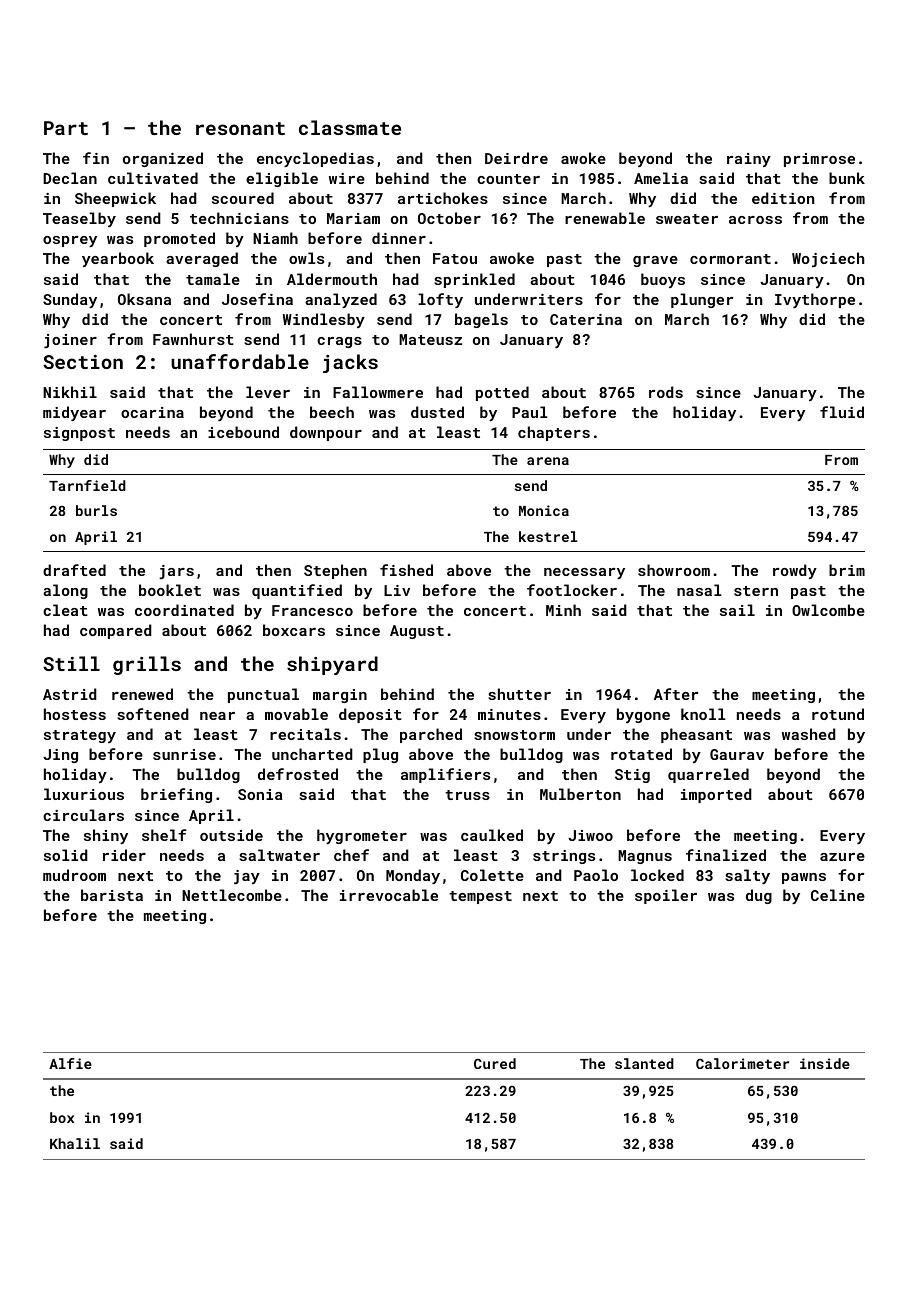  What do you see at coordinates (66, 128) in the screenshot?
I see `Part` at bounding box center [66, 128].
